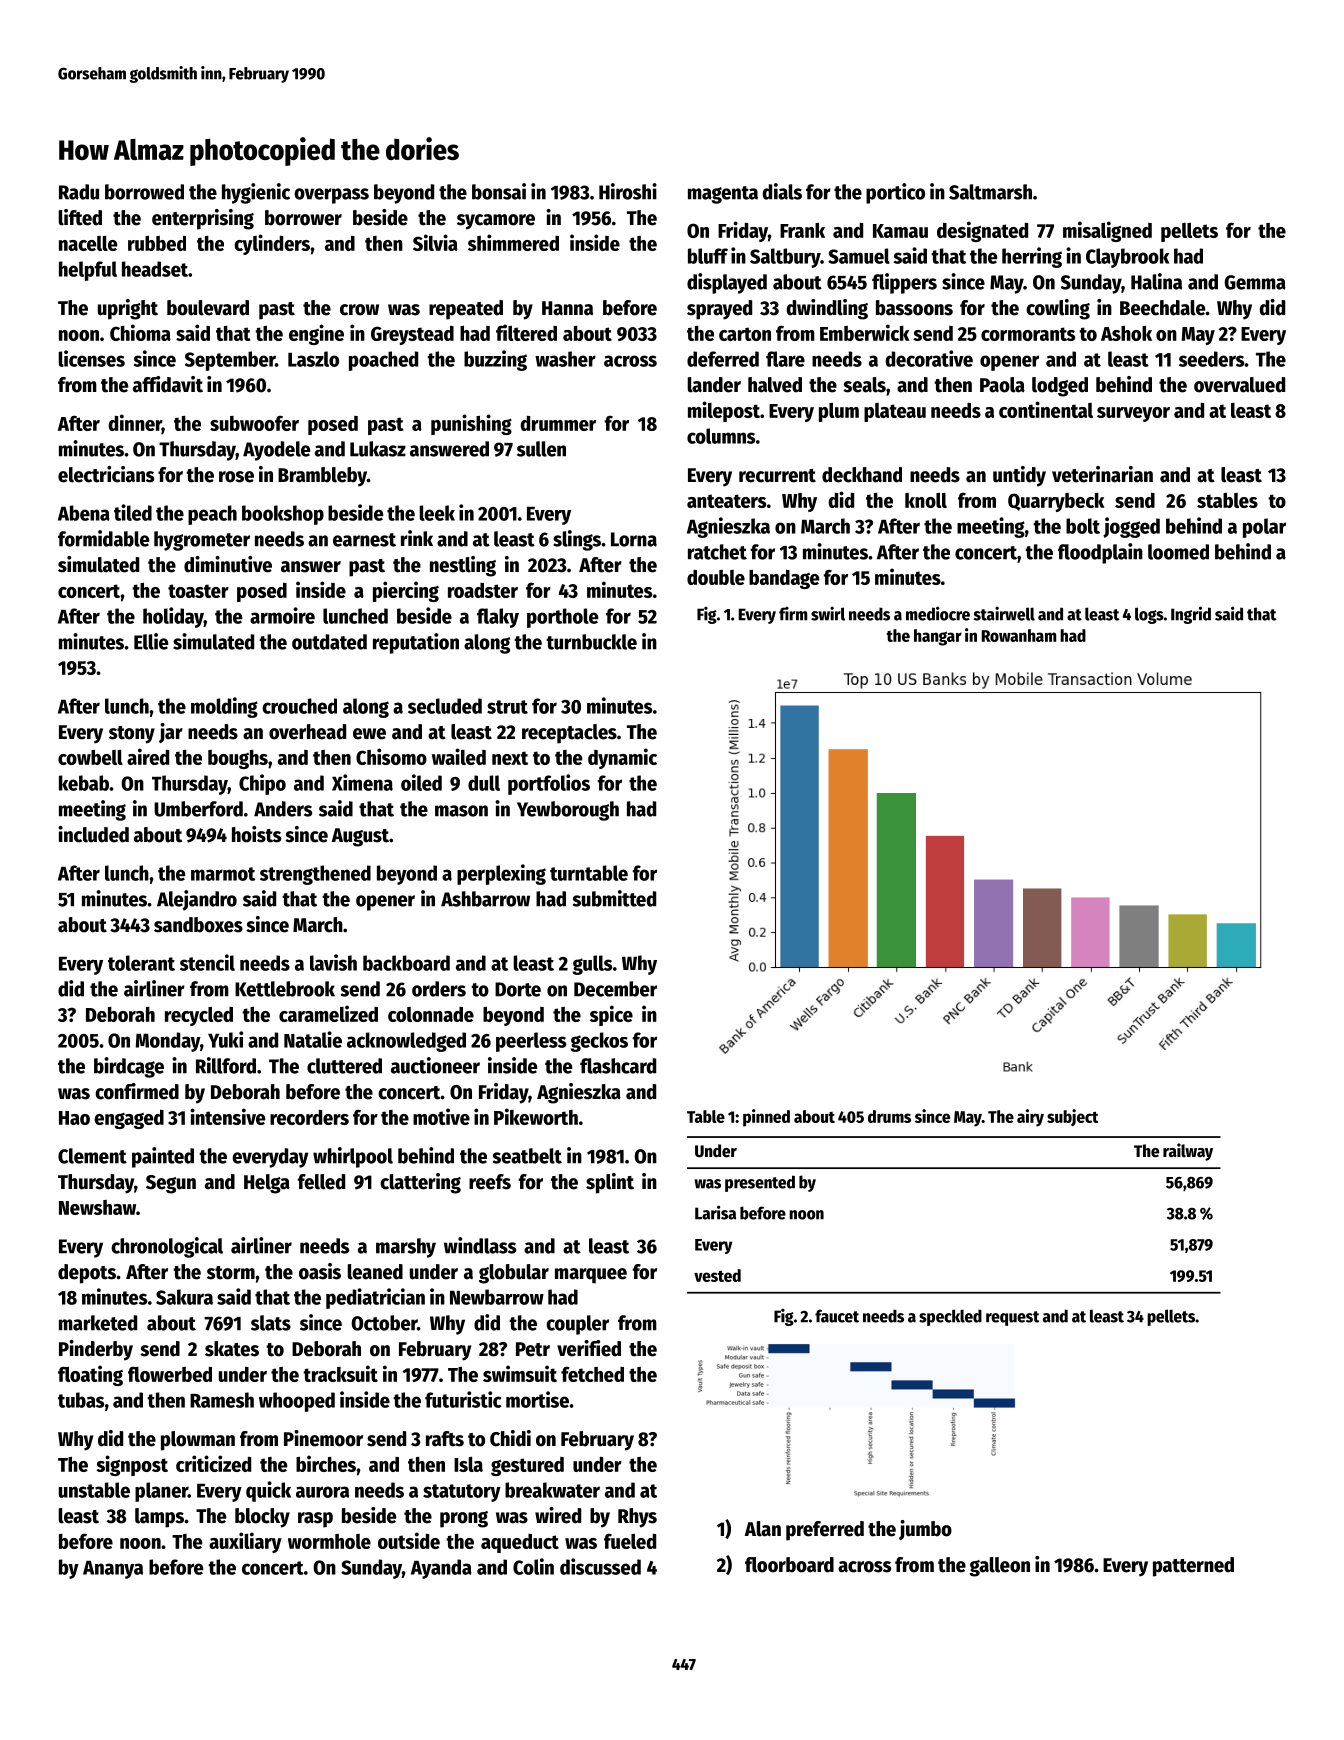  Describe the element at coordinates (1191, 615) in the screenshot. I see `Ingrid` at that location.
